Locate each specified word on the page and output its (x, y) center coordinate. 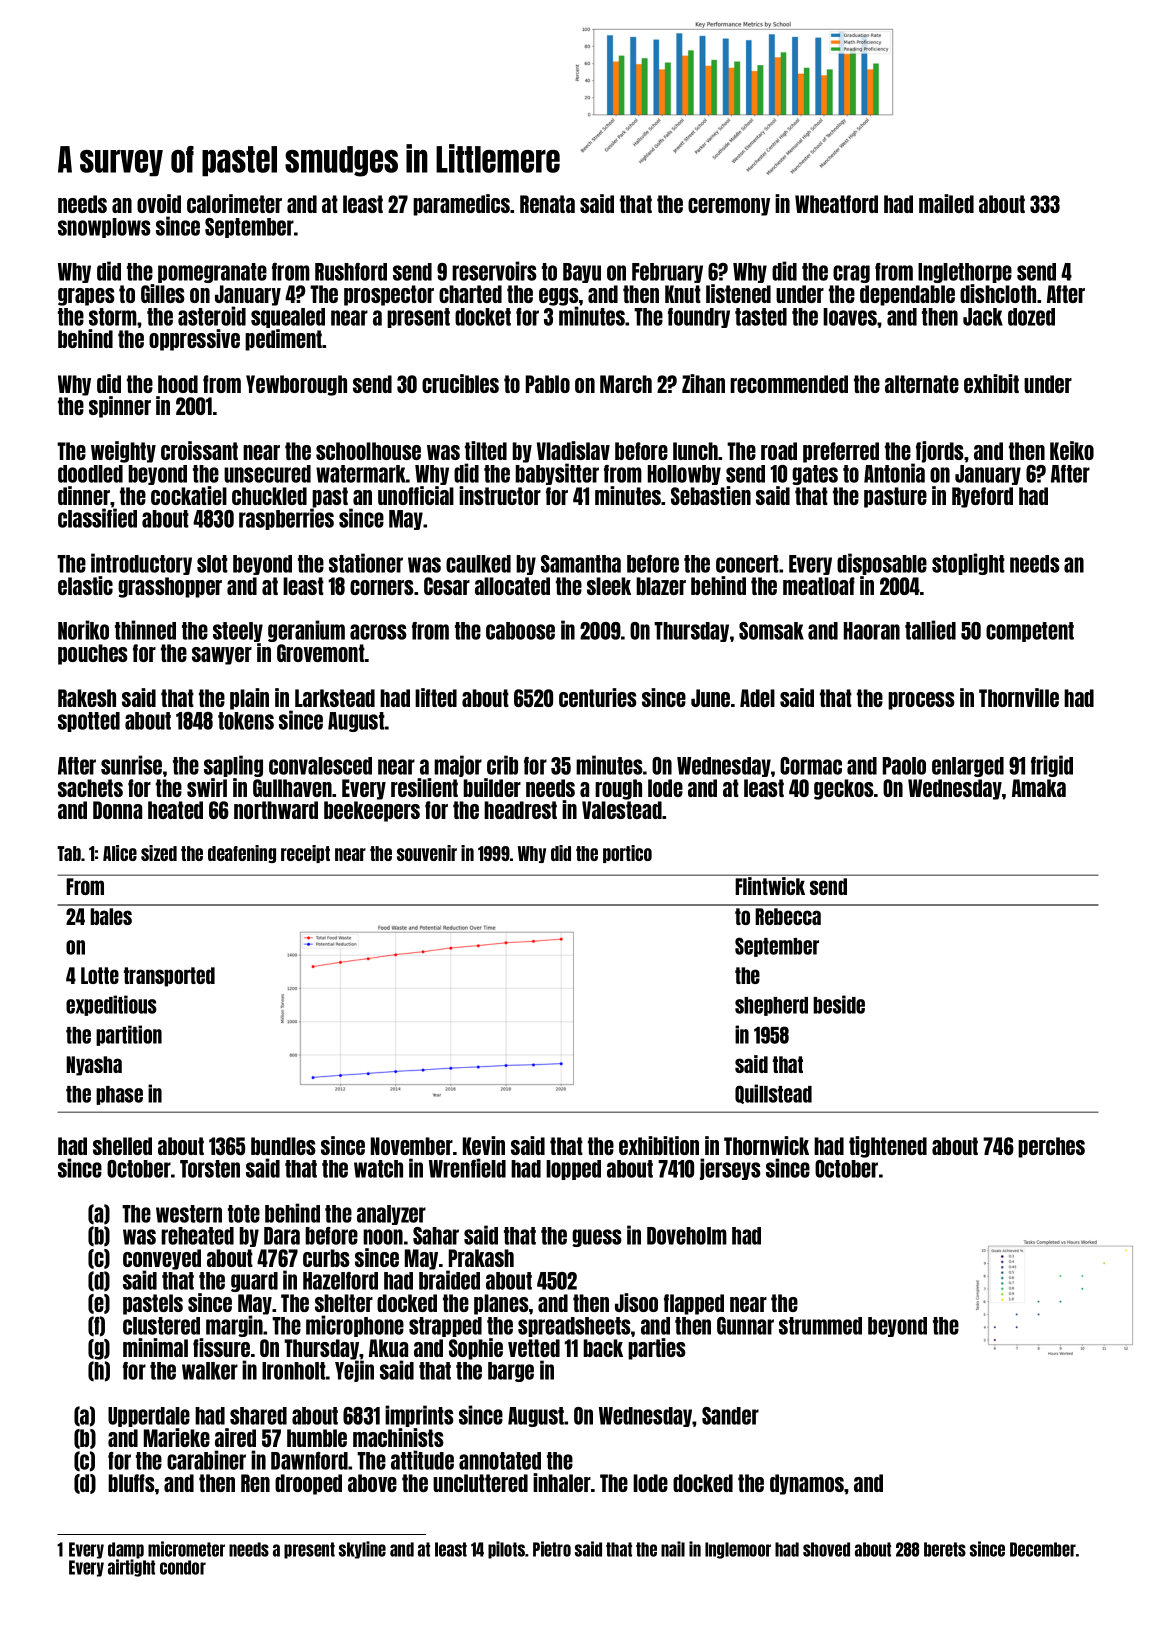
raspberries (286, 519)
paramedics (462, 205)
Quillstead (773, 1094)
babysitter (557, 474)
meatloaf (819, 586)
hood (178, 384)
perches (1051, 1147)
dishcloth (998, 293)
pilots (506, 1550)
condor (183, 1567)
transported (169, 977)
